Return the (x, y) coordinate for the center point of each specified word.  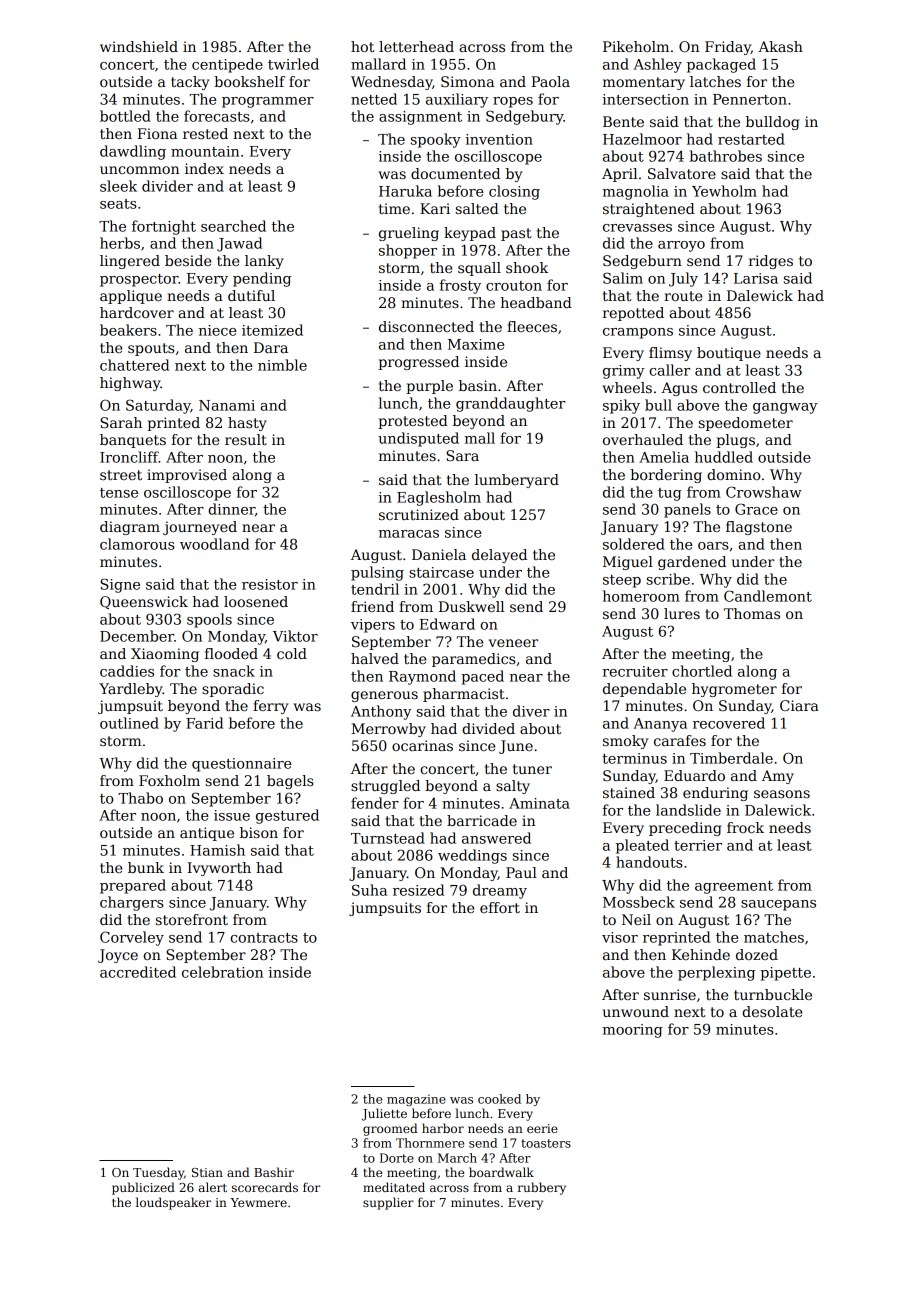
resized (418, 890)
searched (233, 226)
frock (745, 827)
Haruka (405, 191)
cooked (499, 1099)
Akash (780, 46)
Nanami (227, 405)
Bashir (274, 1172)
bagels (290, 782)
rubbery (542, 1188)
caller (669, 370)
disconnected (426, 326)
